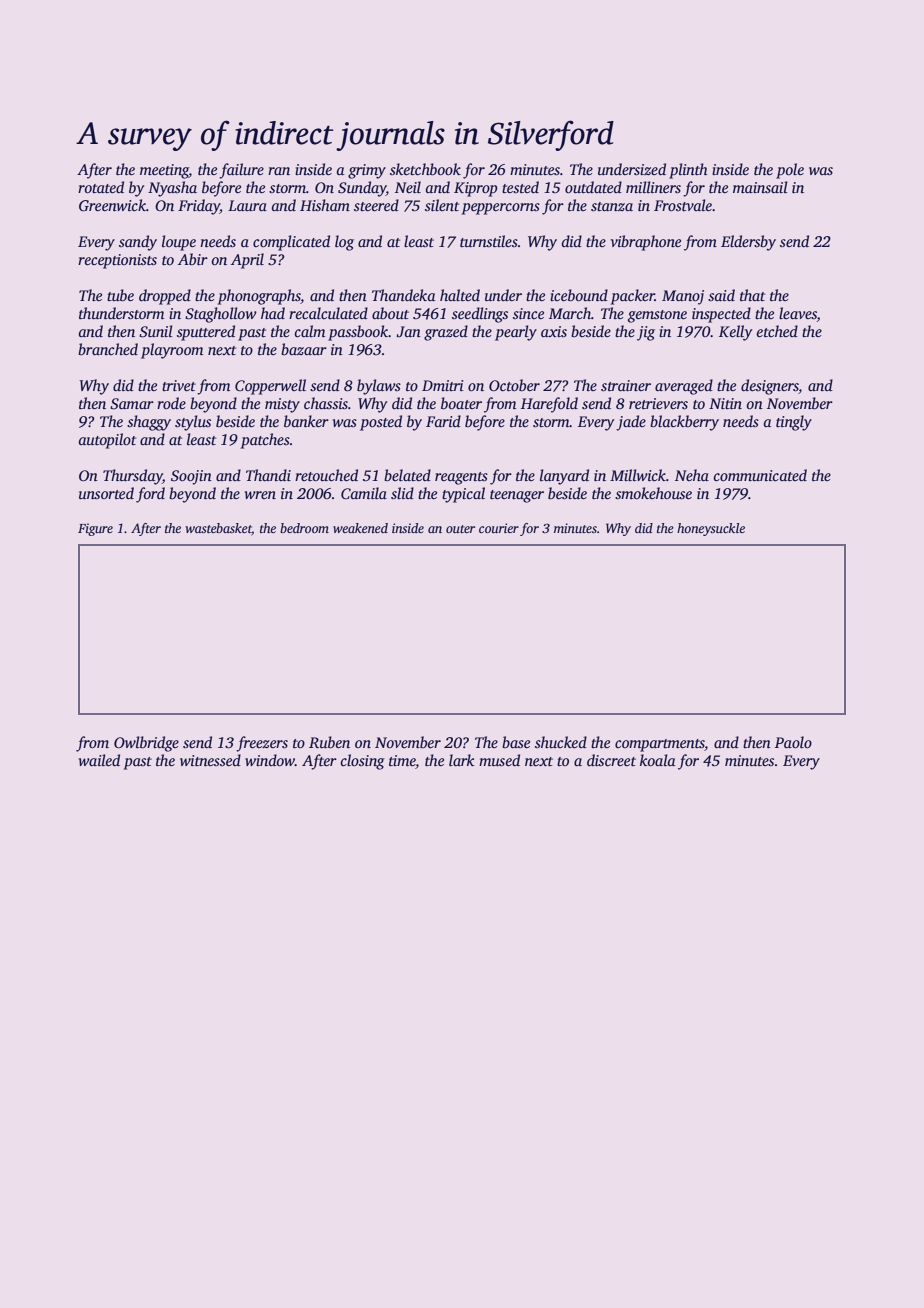 The width and height of the screenshot is (924, 1308). What do you see at coordinates (179, 385) in the screenshot?
I see `trivet` at bounding box center [179, 385].
